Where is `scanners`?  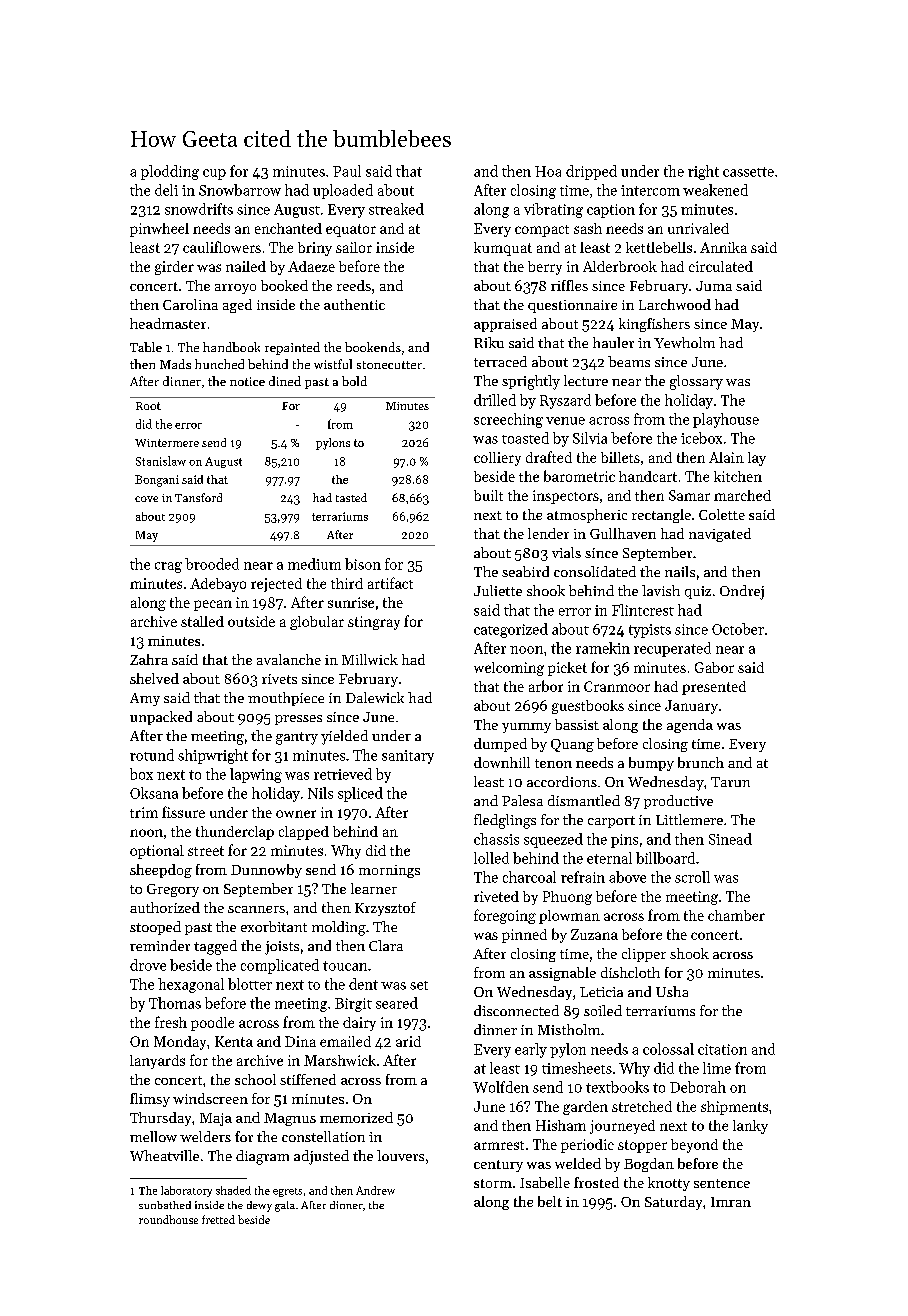
scanners is located at coordinates (256, 909).
